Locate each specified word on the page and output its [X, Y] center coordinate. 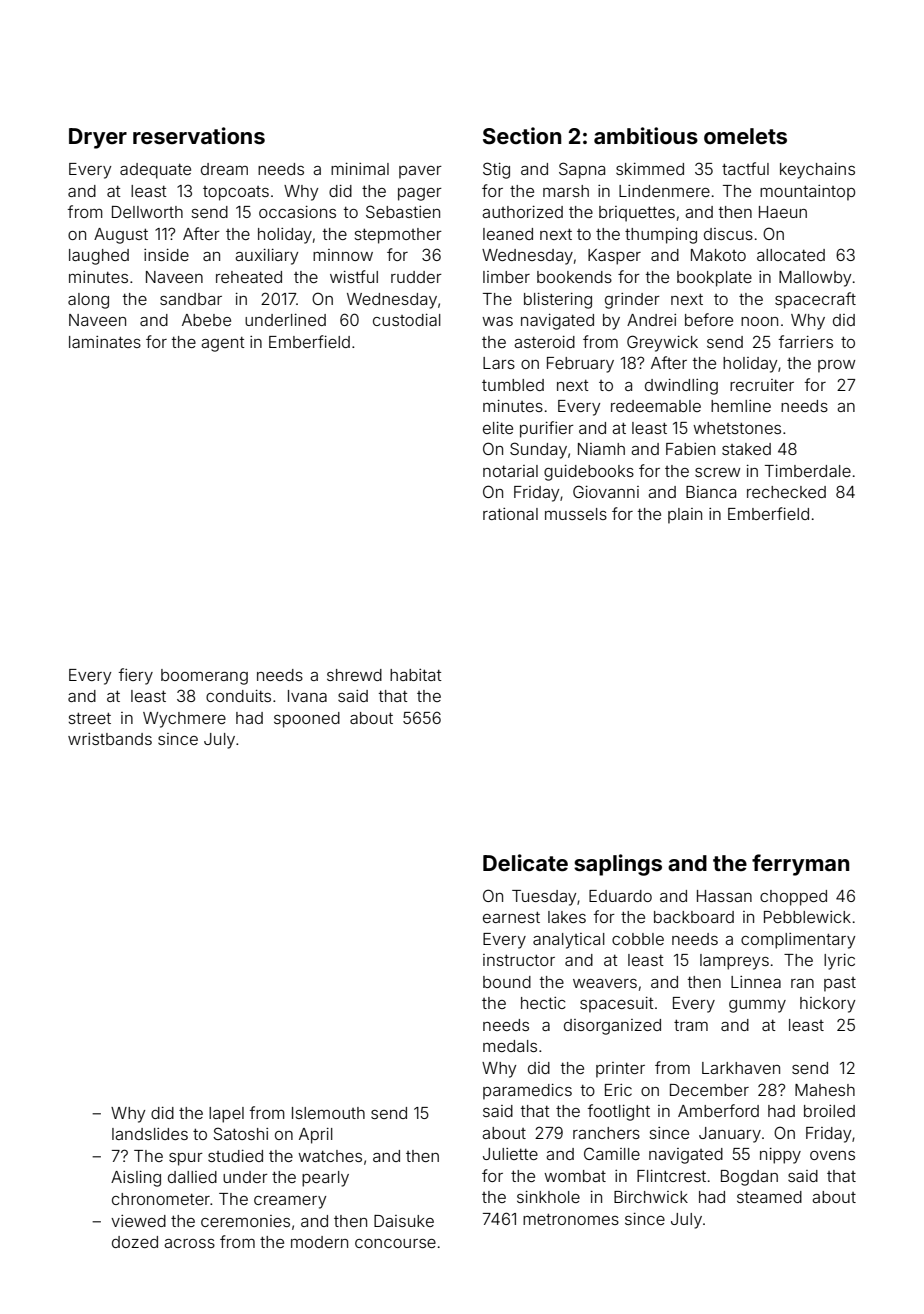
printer [620, 1070]
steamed [769, 1197]
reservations [199, 135]
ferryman [800, 865]
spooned [307, 720]
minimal [360, 169]
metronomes [571, 1219]
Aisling [136, 1179]
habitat [416, 675]
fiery [136, 676]
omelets [745, 136]
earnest [511, 917]
